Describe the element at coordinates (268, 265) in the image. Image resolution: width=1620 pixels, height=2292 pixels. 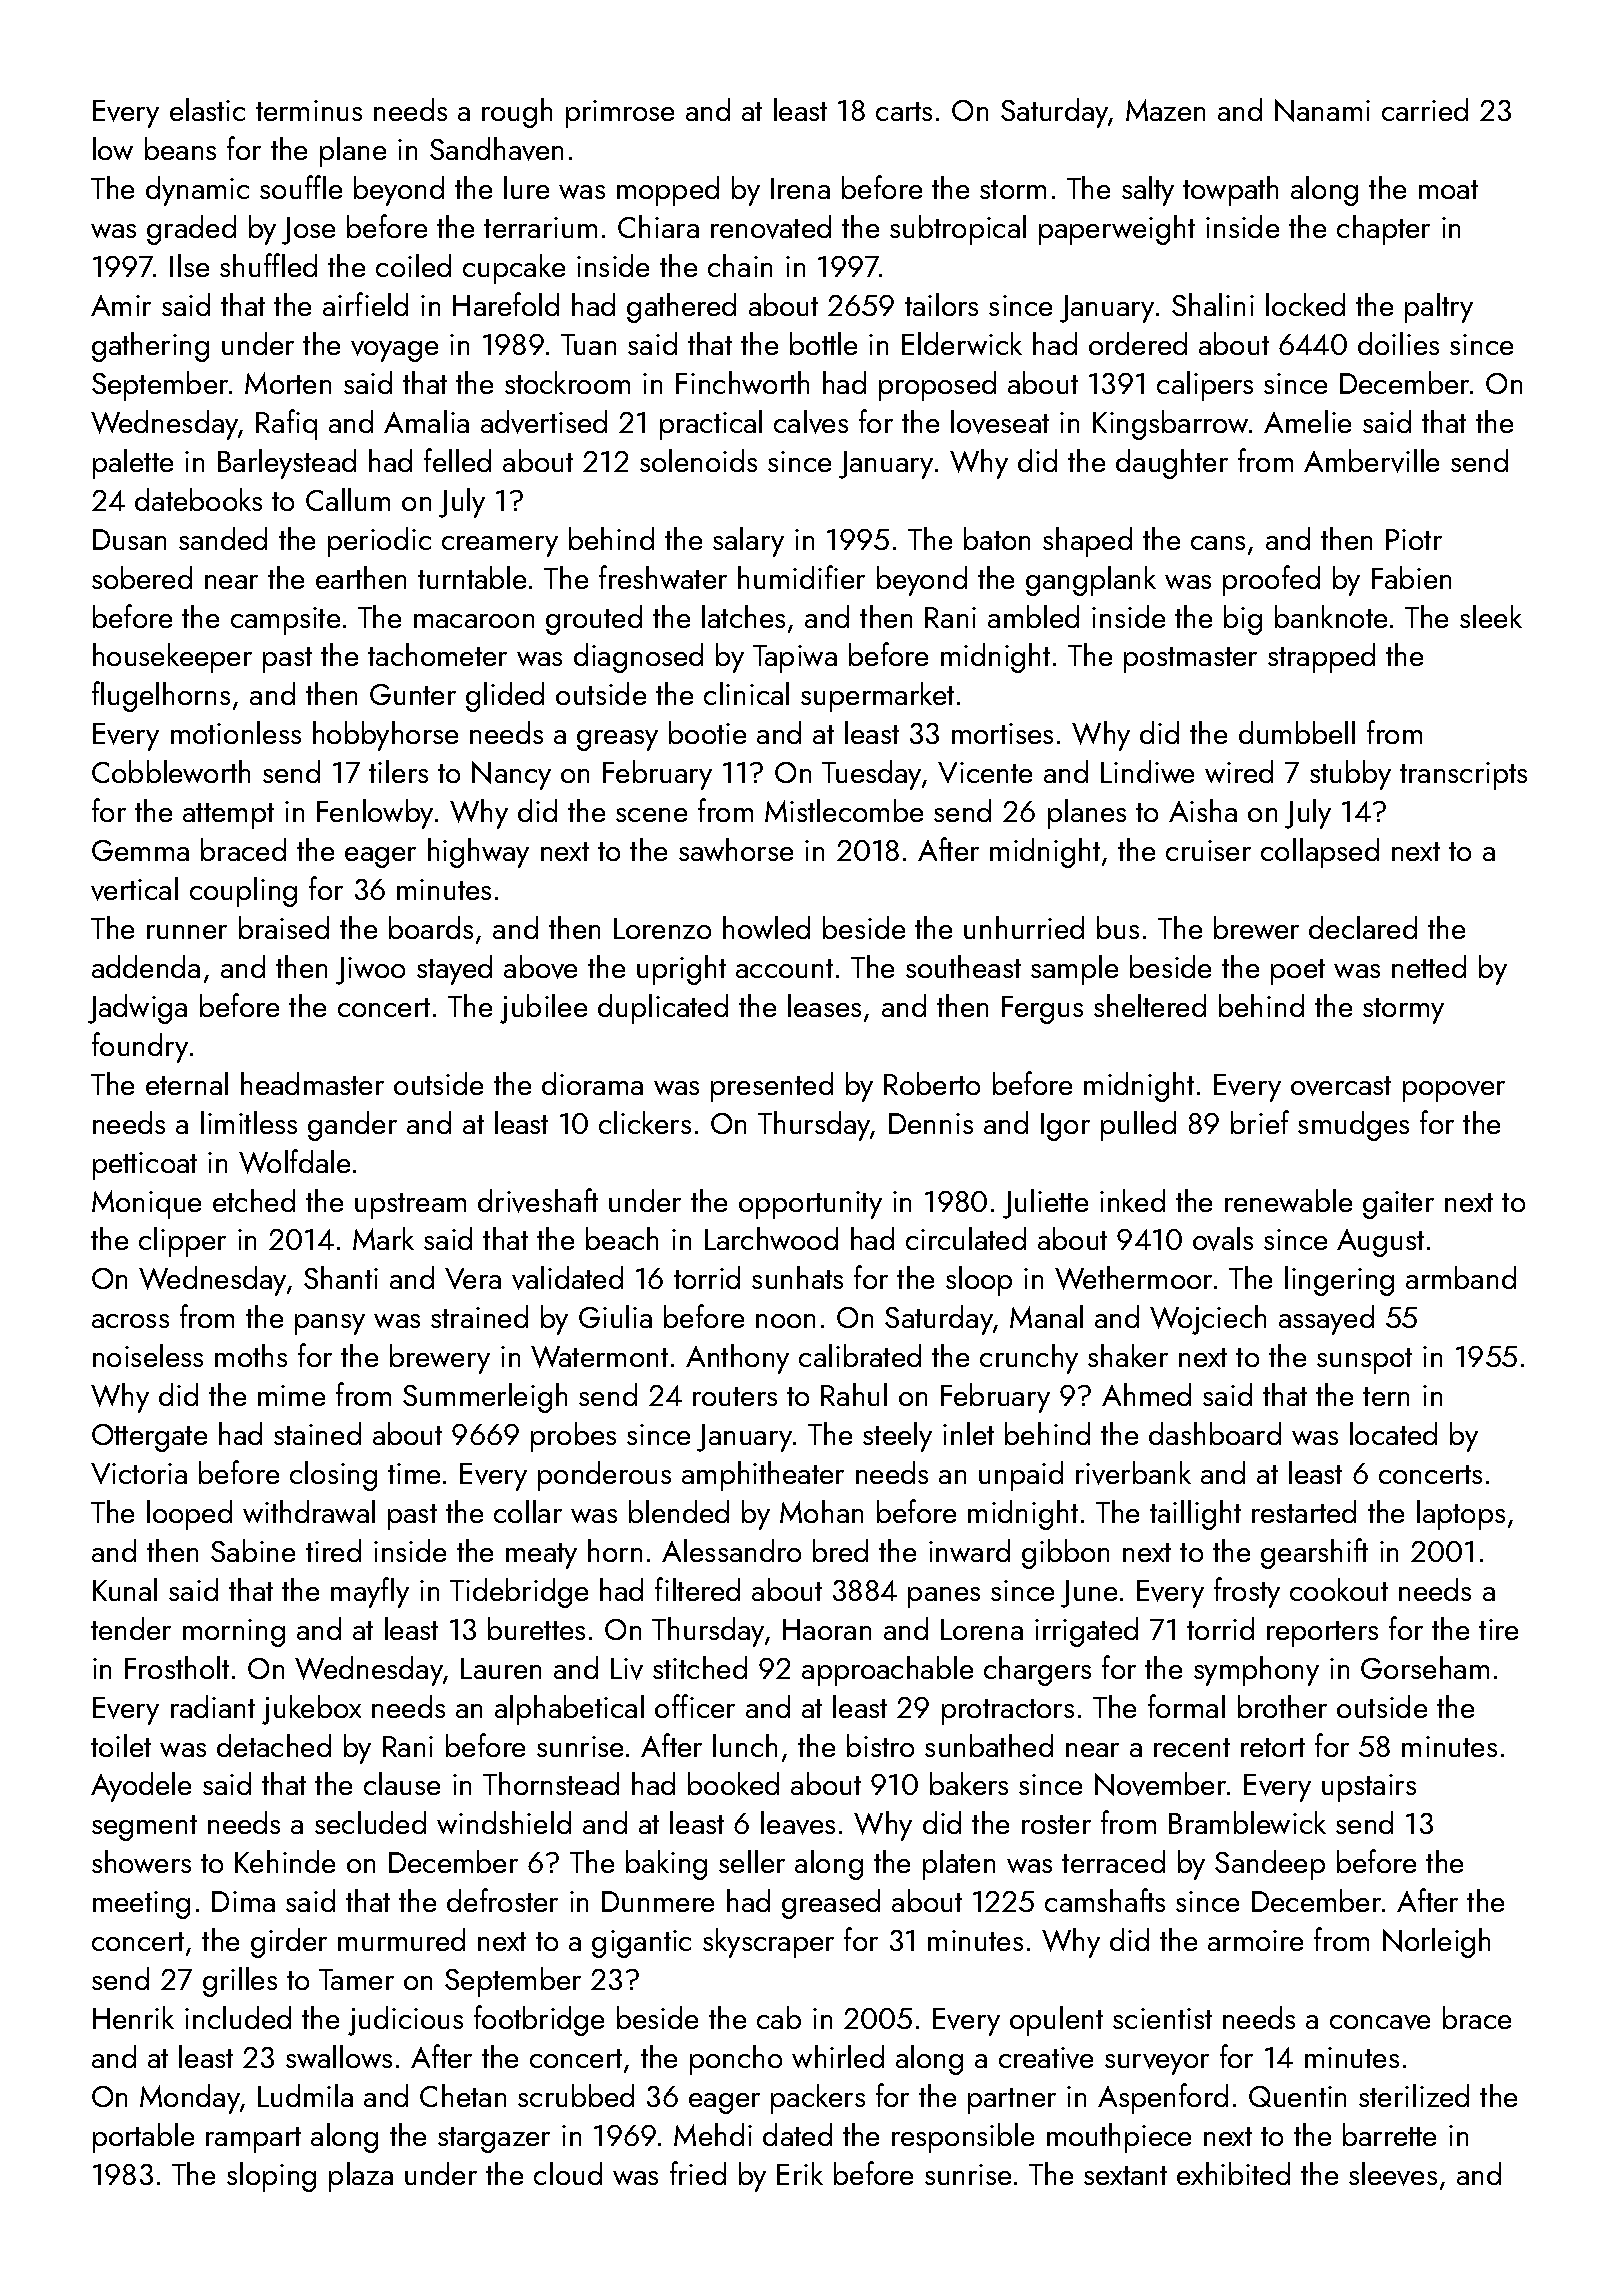
I see `shuffled` at that location.
